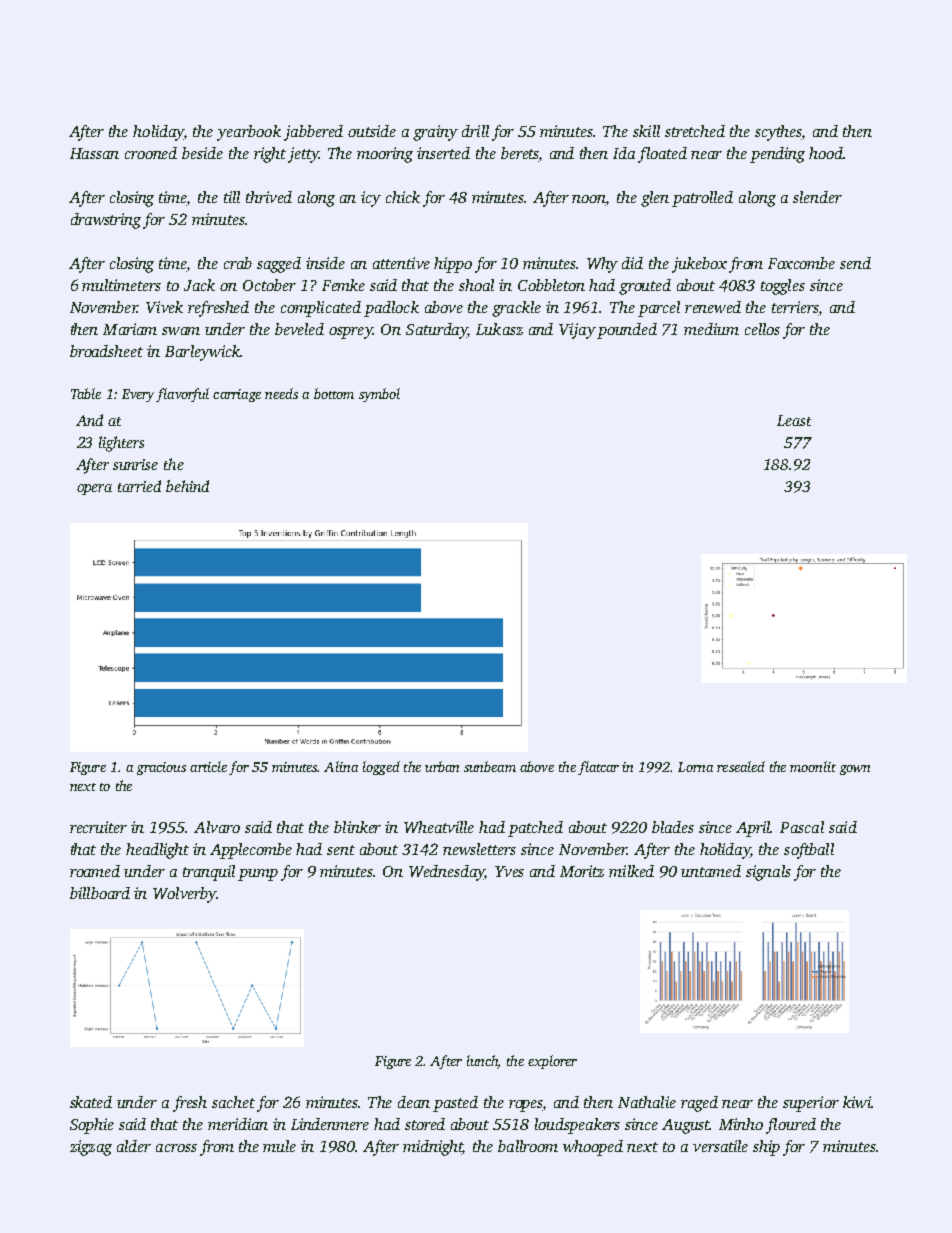  I want to click on attentive, so click(401, 263).
